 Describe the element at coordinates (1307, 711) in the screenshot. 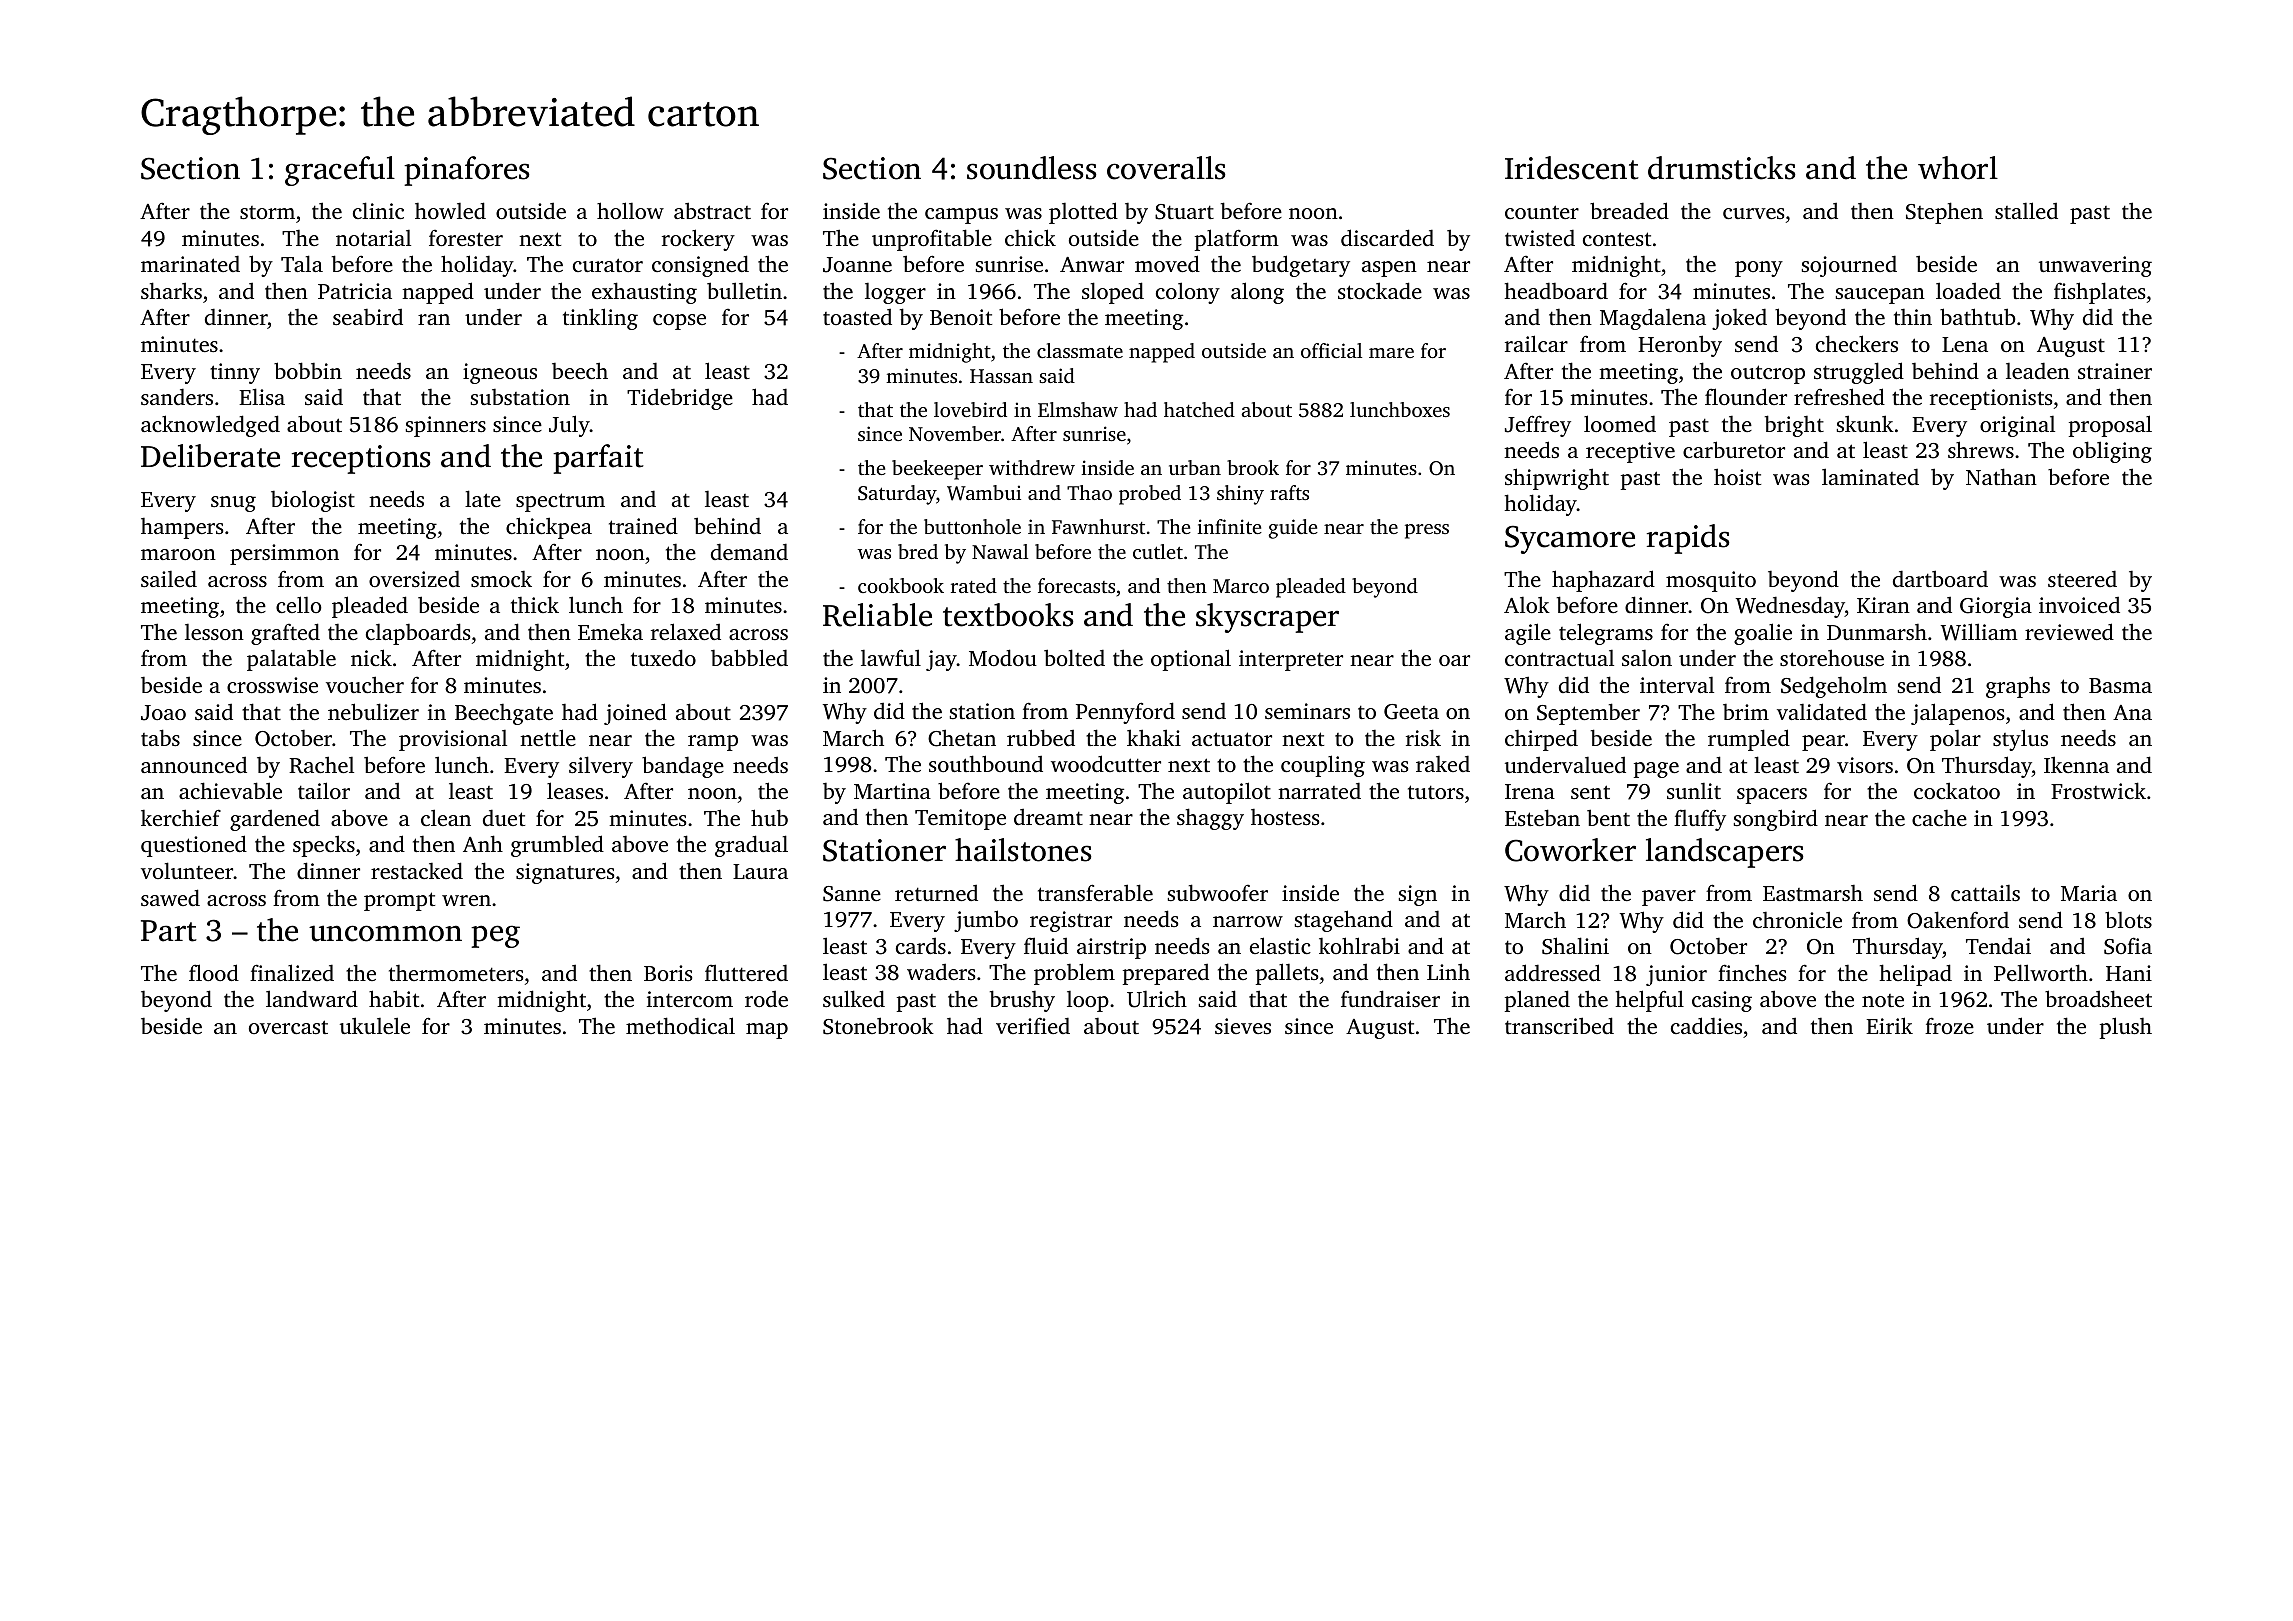

I see `seminars` at that location.
